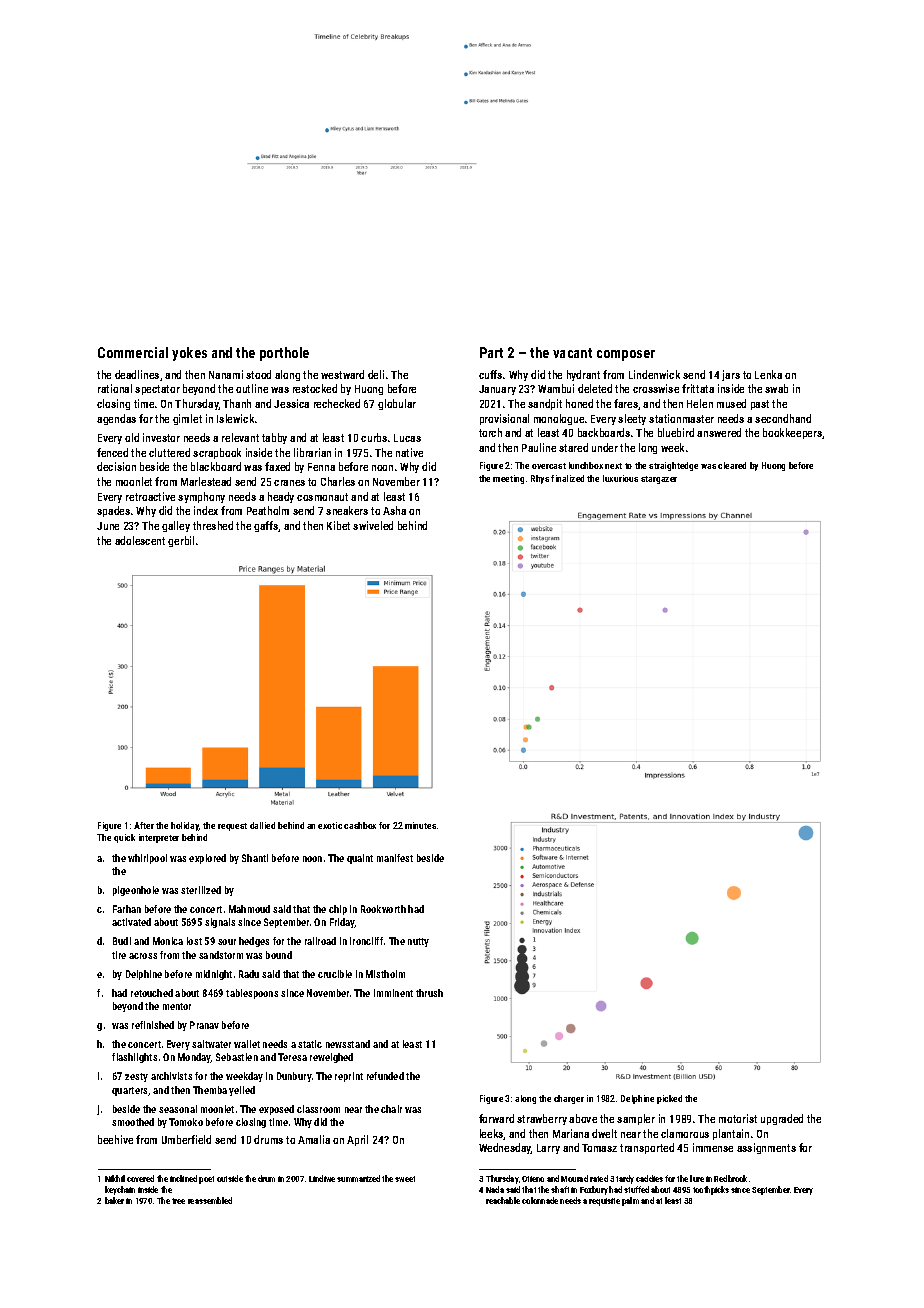  What do you see at coordinates (383, 909) in the screenshot?
I see `Rookworth` at bounding box center [383, 909].
